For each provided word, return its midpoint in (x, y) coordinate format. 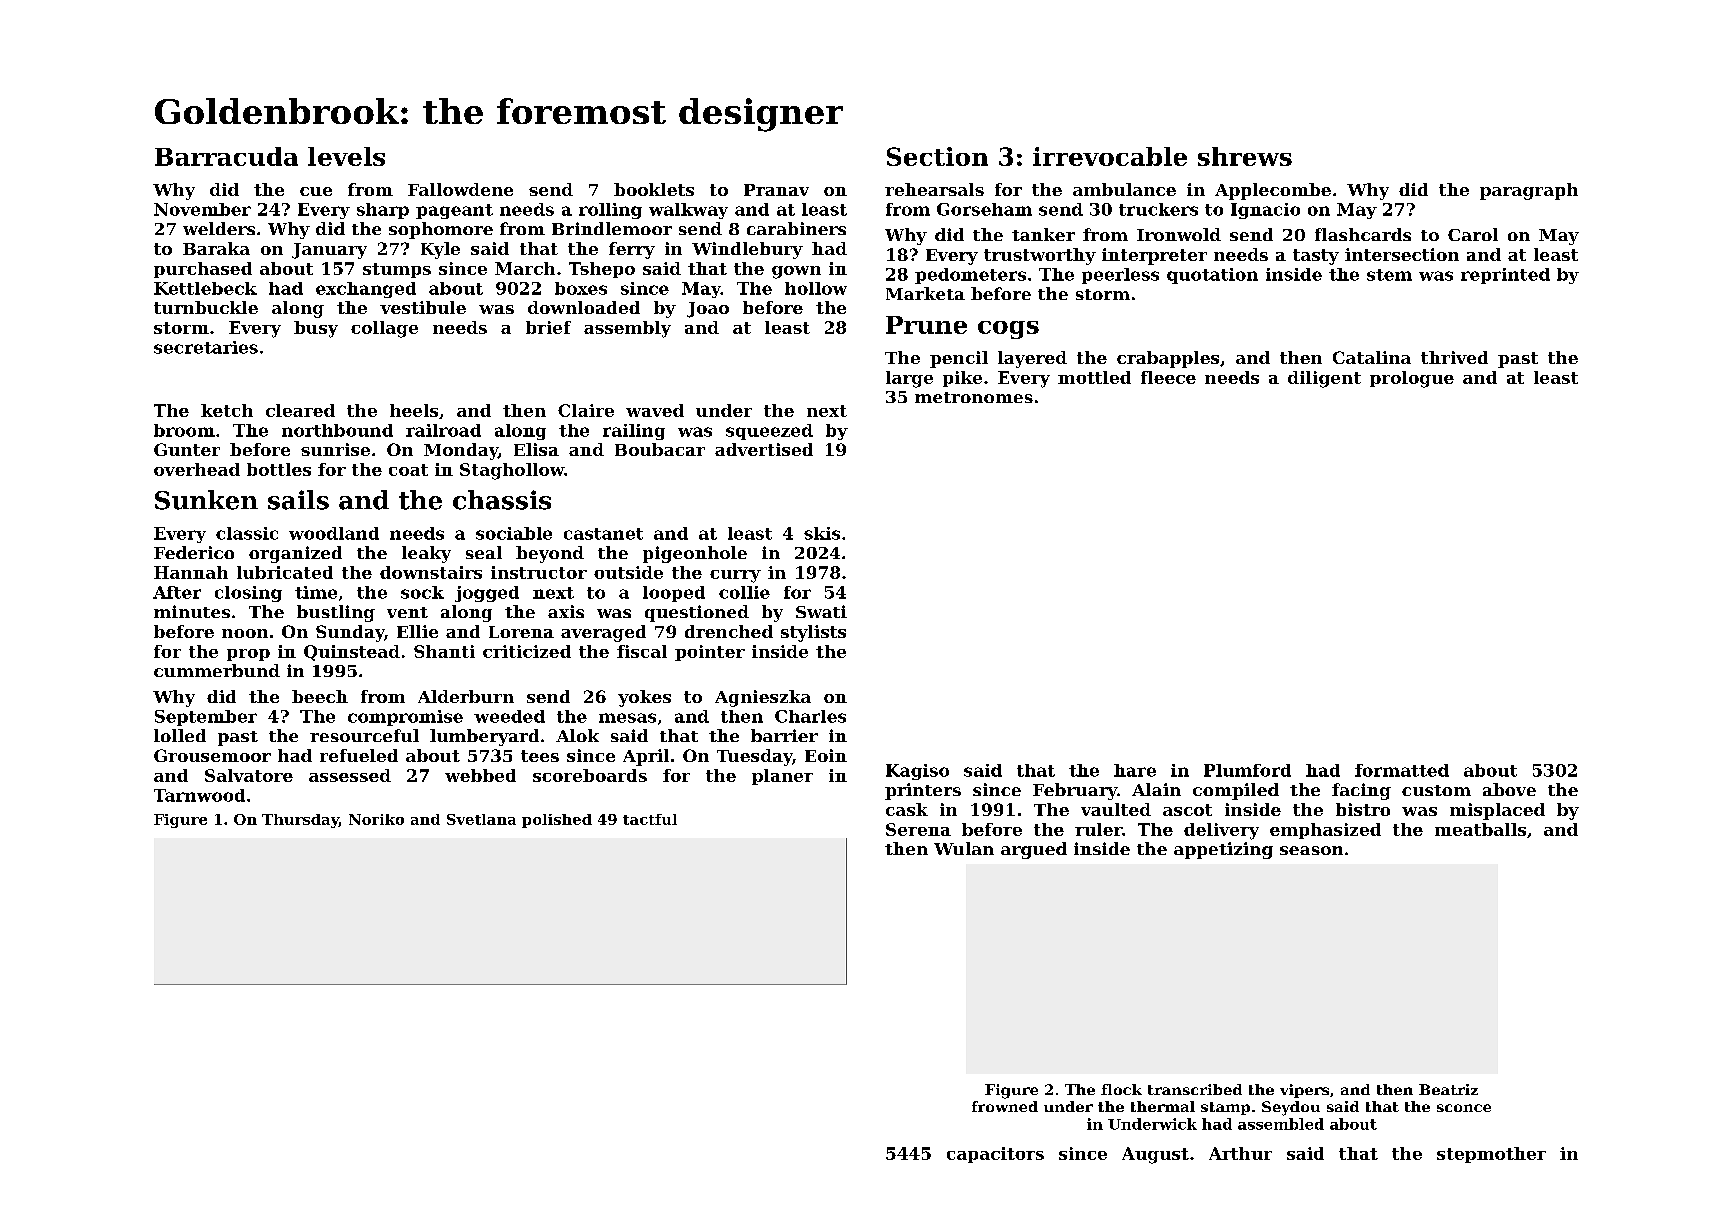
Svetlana (481, 819)
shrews (1245, 156)
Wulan (964, 848)
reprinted (1505, 276)
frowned (1005, 1106)
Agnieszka (763, 698)
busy (316, 329)
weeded (509, 716)
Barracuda (226, 156)
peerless (1120, 276)
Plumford (1247, 770)
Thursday (300, 821)
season (1311, 850)
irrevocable (1110, 156)
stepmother (1491, 1155)
